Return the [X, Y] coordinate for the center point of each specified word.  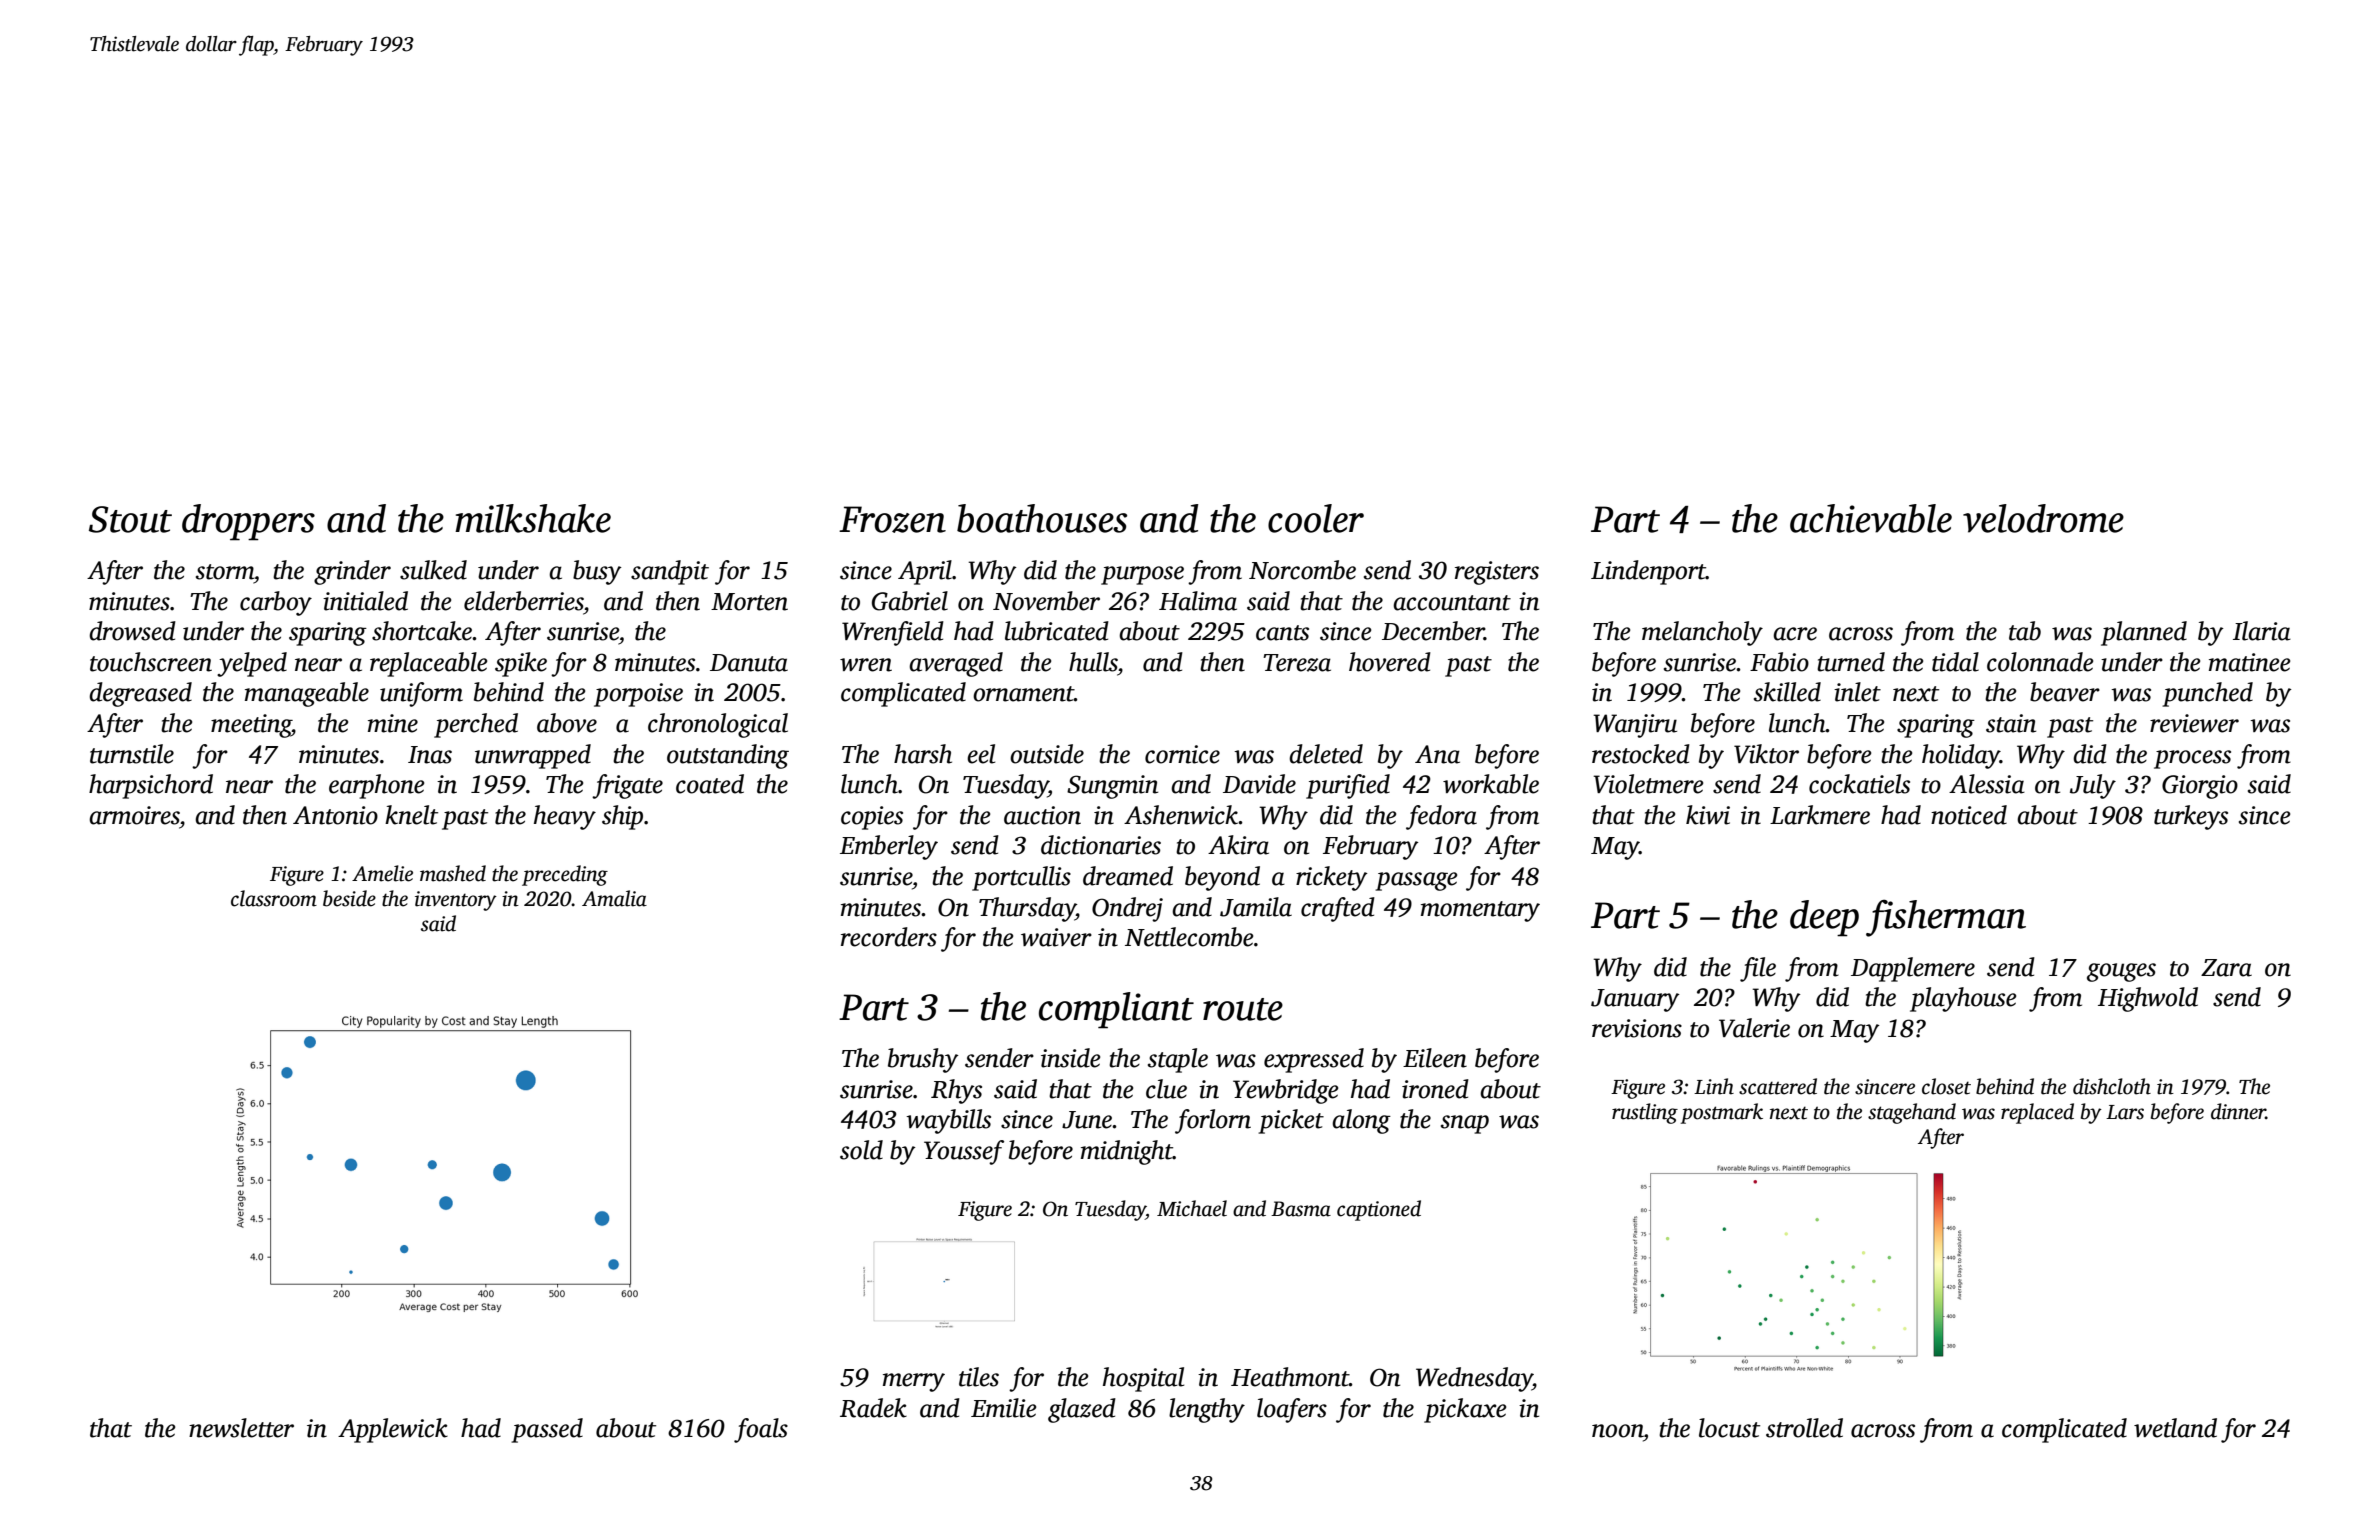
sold [861, 1150]
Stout [130, 519]
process [2192, 759]
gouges [2121, 972]
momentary [1480, 911]
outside [1047, 754]
